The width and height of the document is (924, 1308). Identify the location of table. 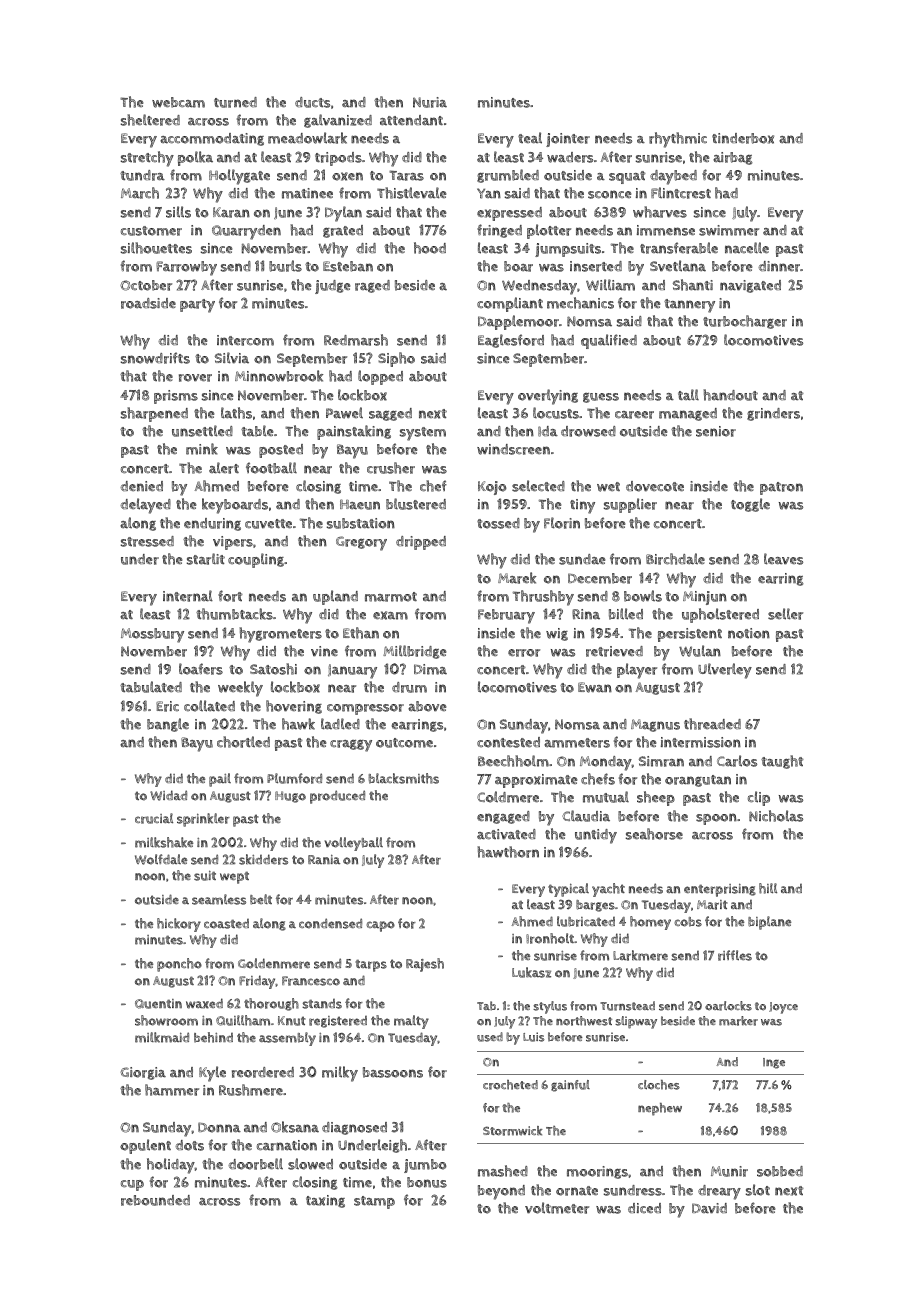
(257, 431).
